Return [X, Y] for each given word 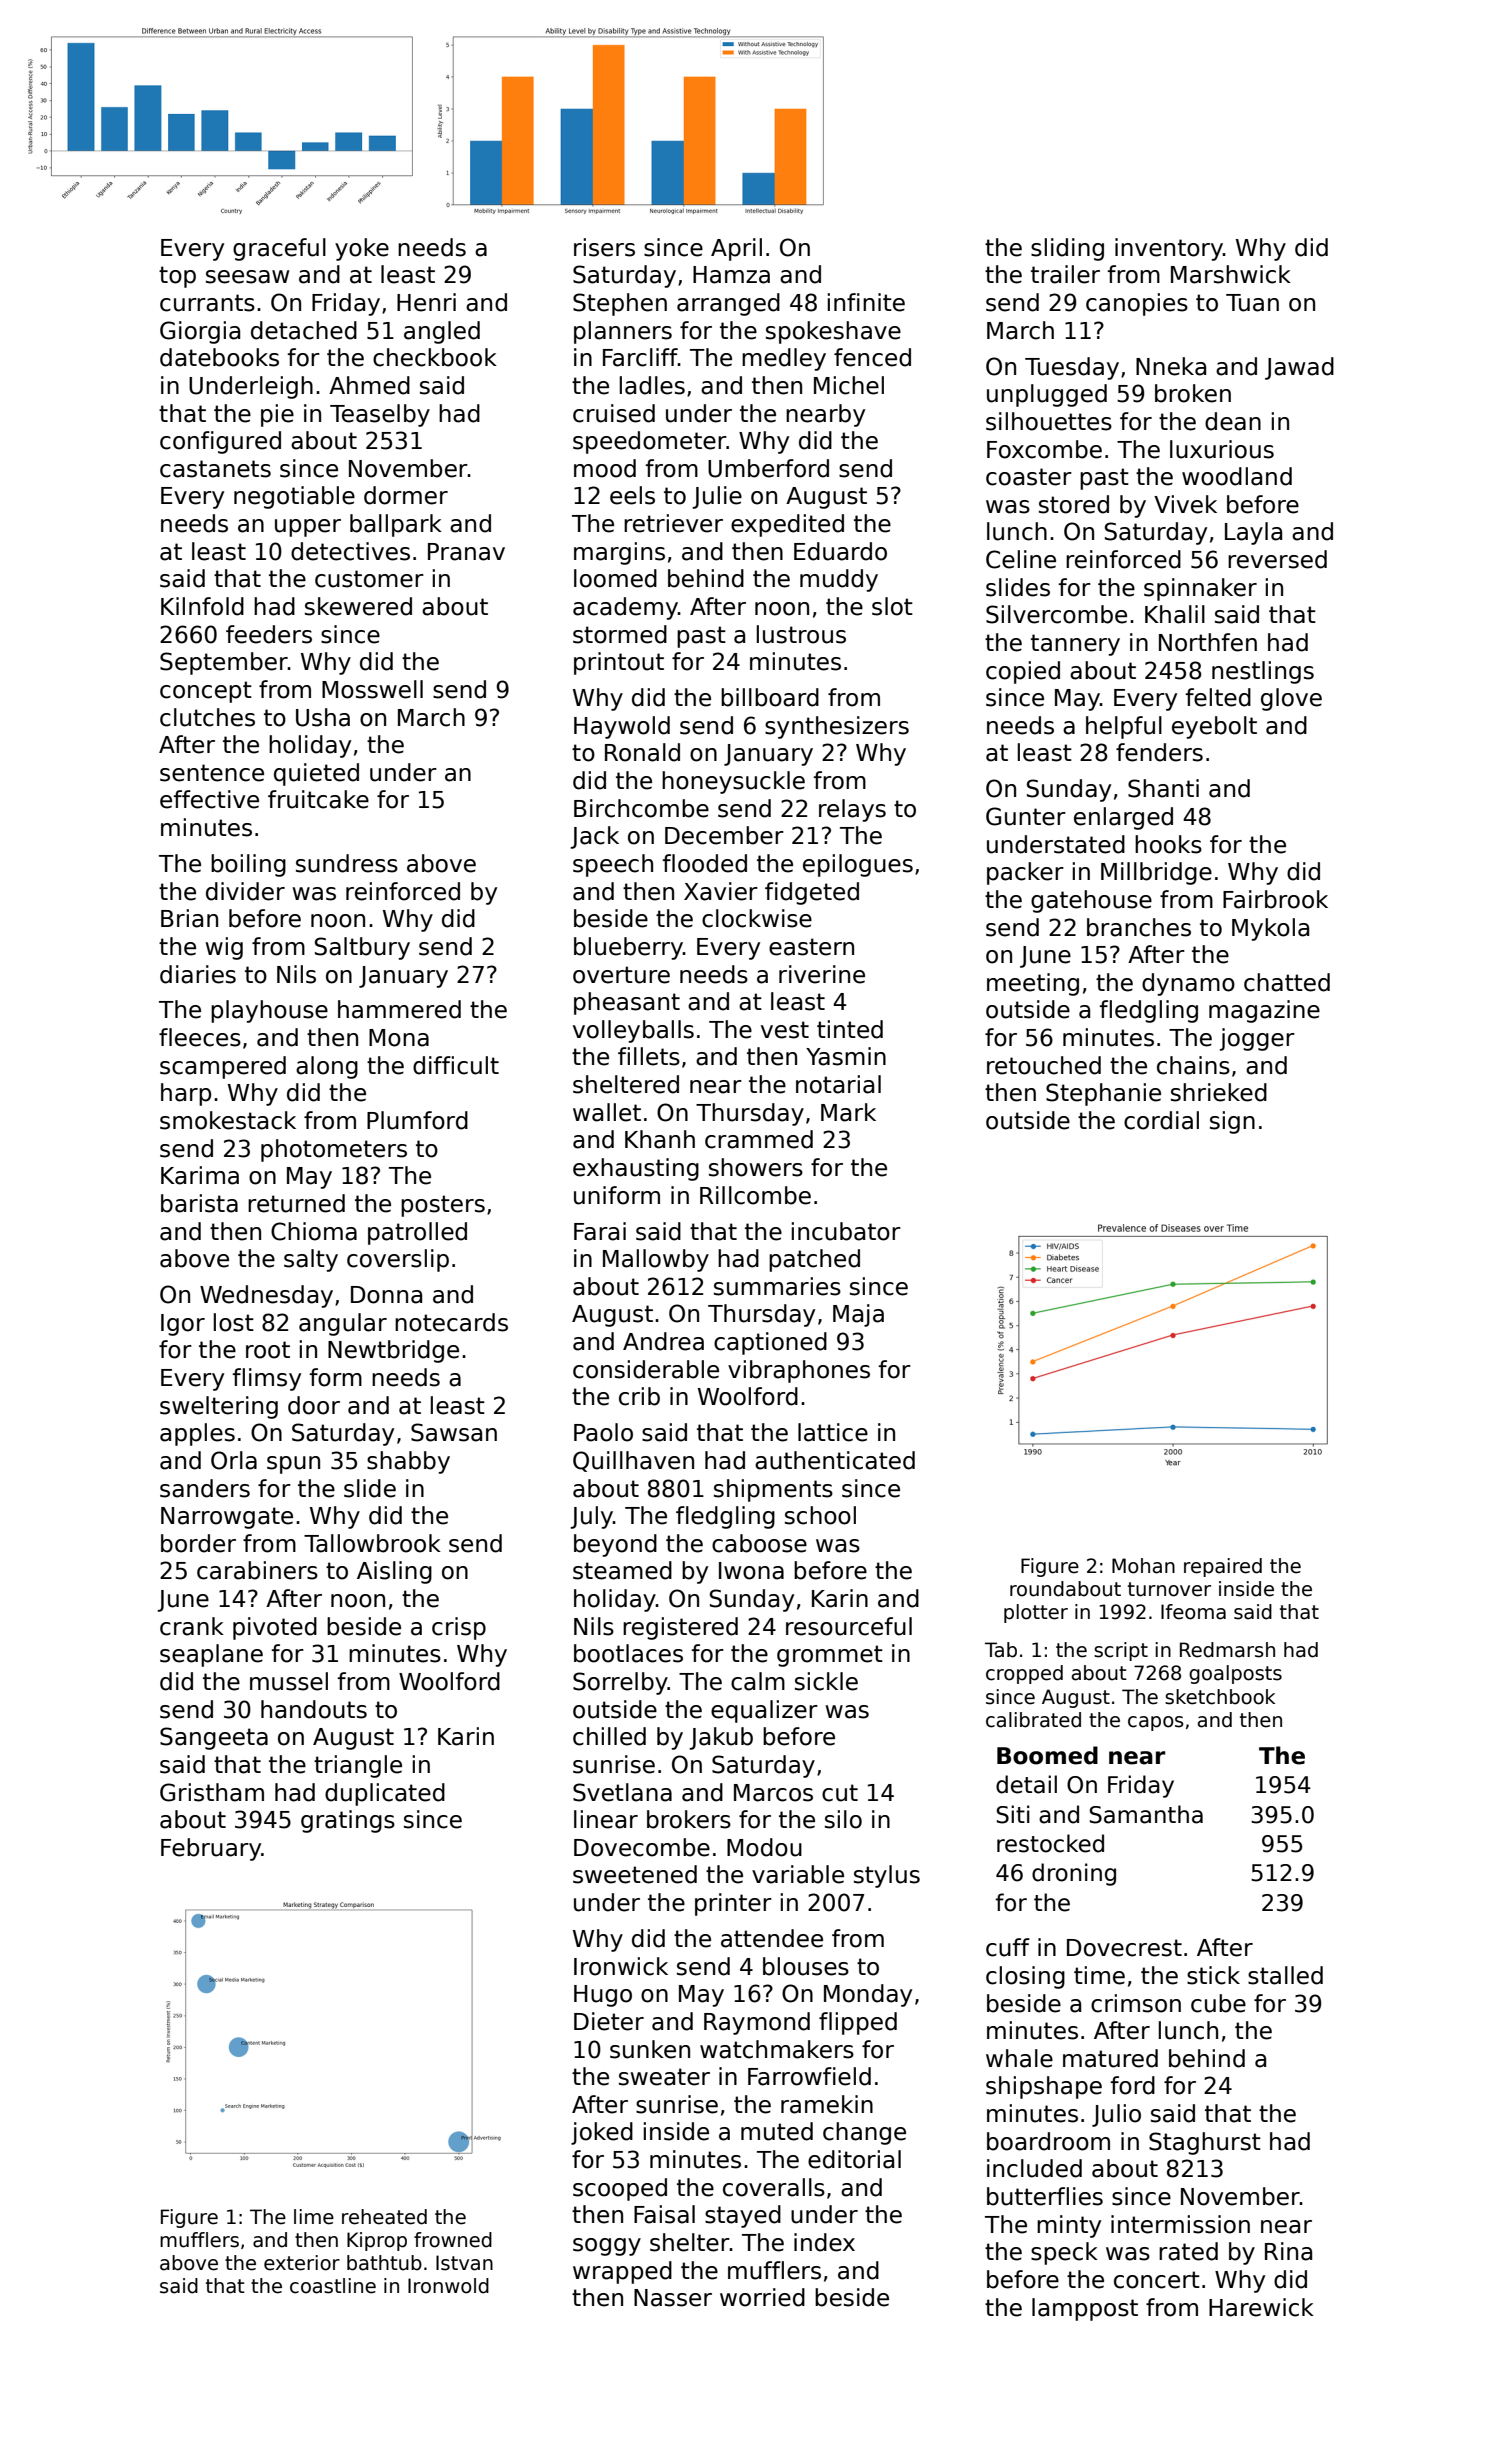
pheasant [627, 1003]
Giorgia [200, 332]
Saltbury [362, 948]
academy [625, 608]
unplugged [1047, 395]
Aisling [394, 1572]
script [1121, 1651]
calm [758, 1681]
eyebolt [1214, 727]
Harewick [1261, 2307]
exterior [302, 2263]
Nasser [673, 2298]
